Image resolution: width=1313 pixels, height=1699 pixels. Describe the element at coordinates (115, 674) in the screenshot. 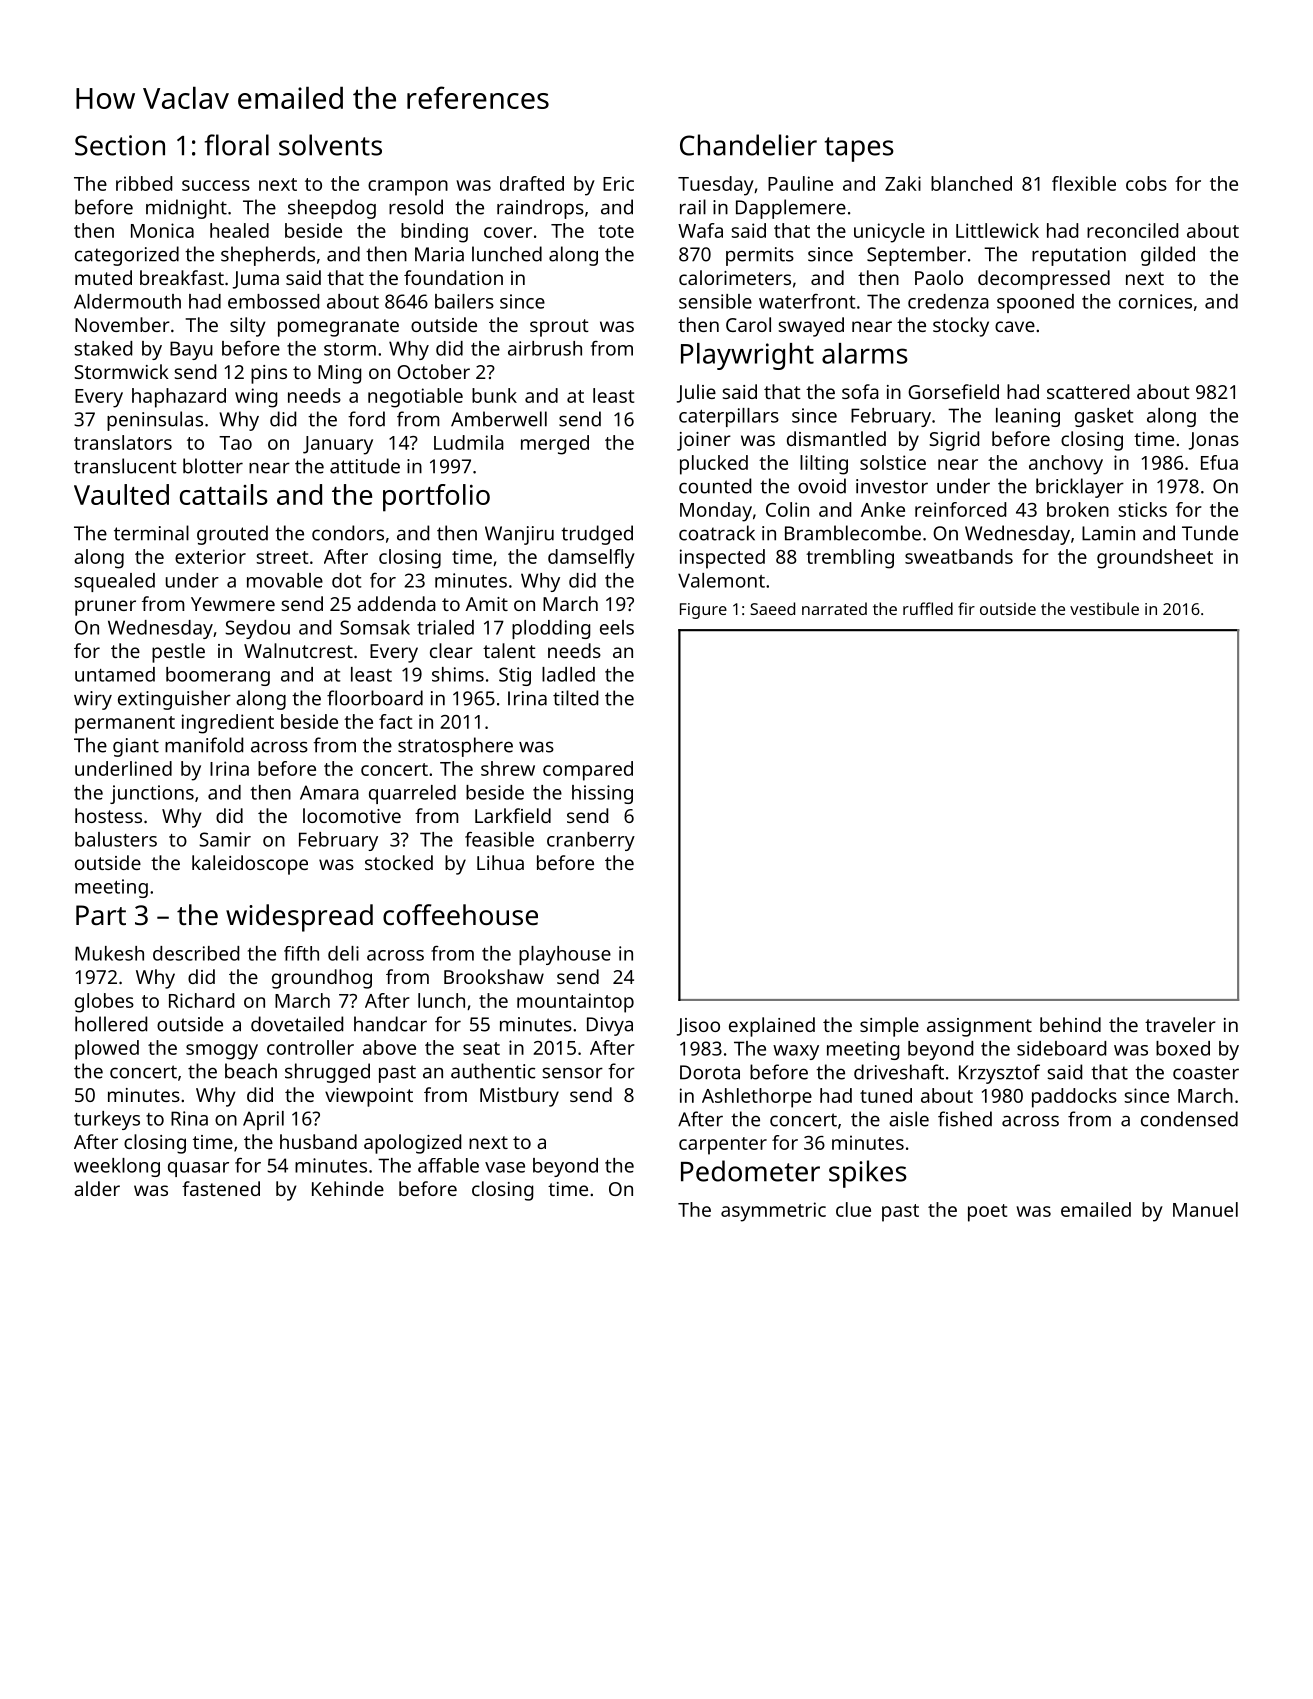

I see `untamed` at that location.
